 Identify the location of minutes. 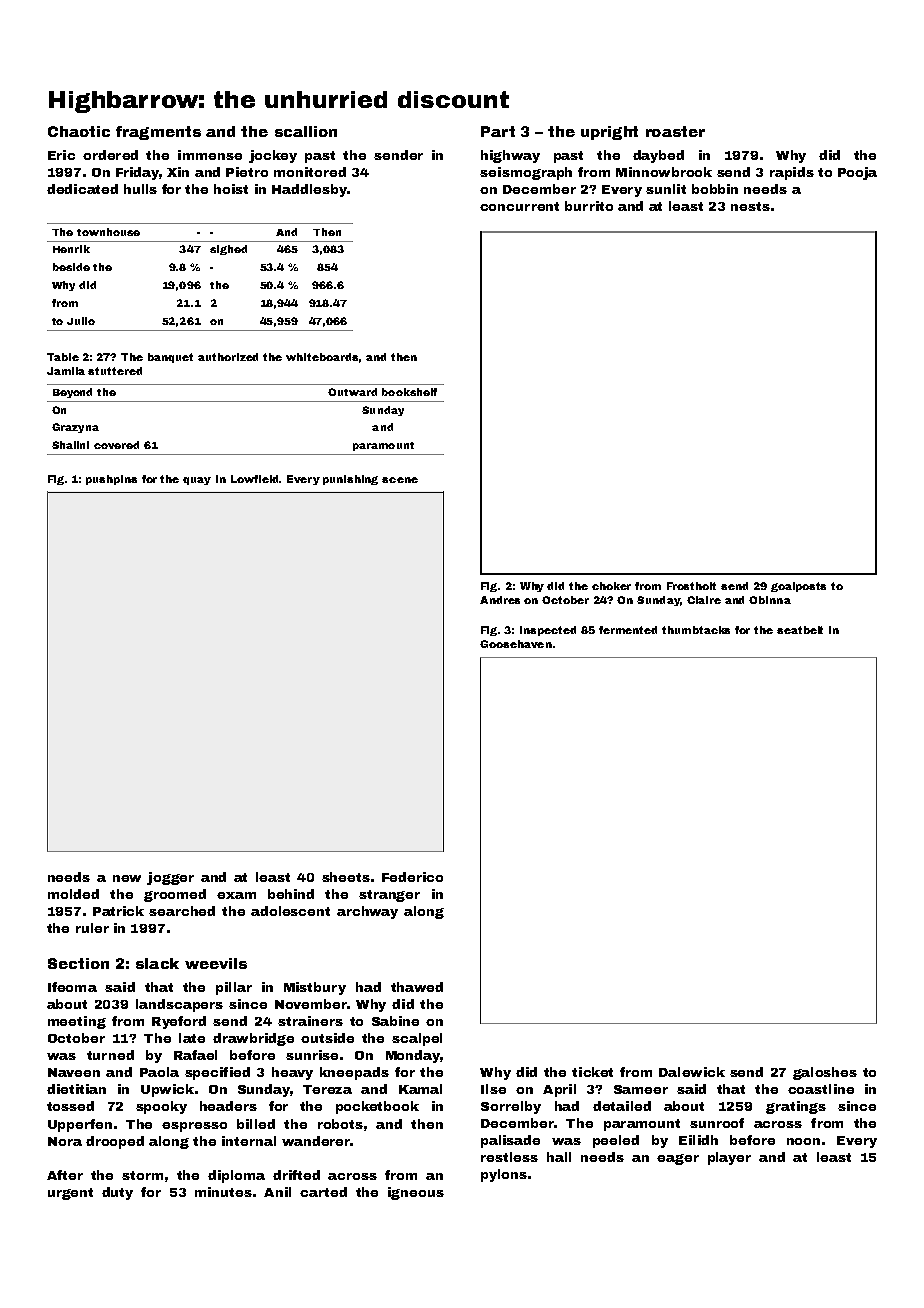
(223, 1192).
